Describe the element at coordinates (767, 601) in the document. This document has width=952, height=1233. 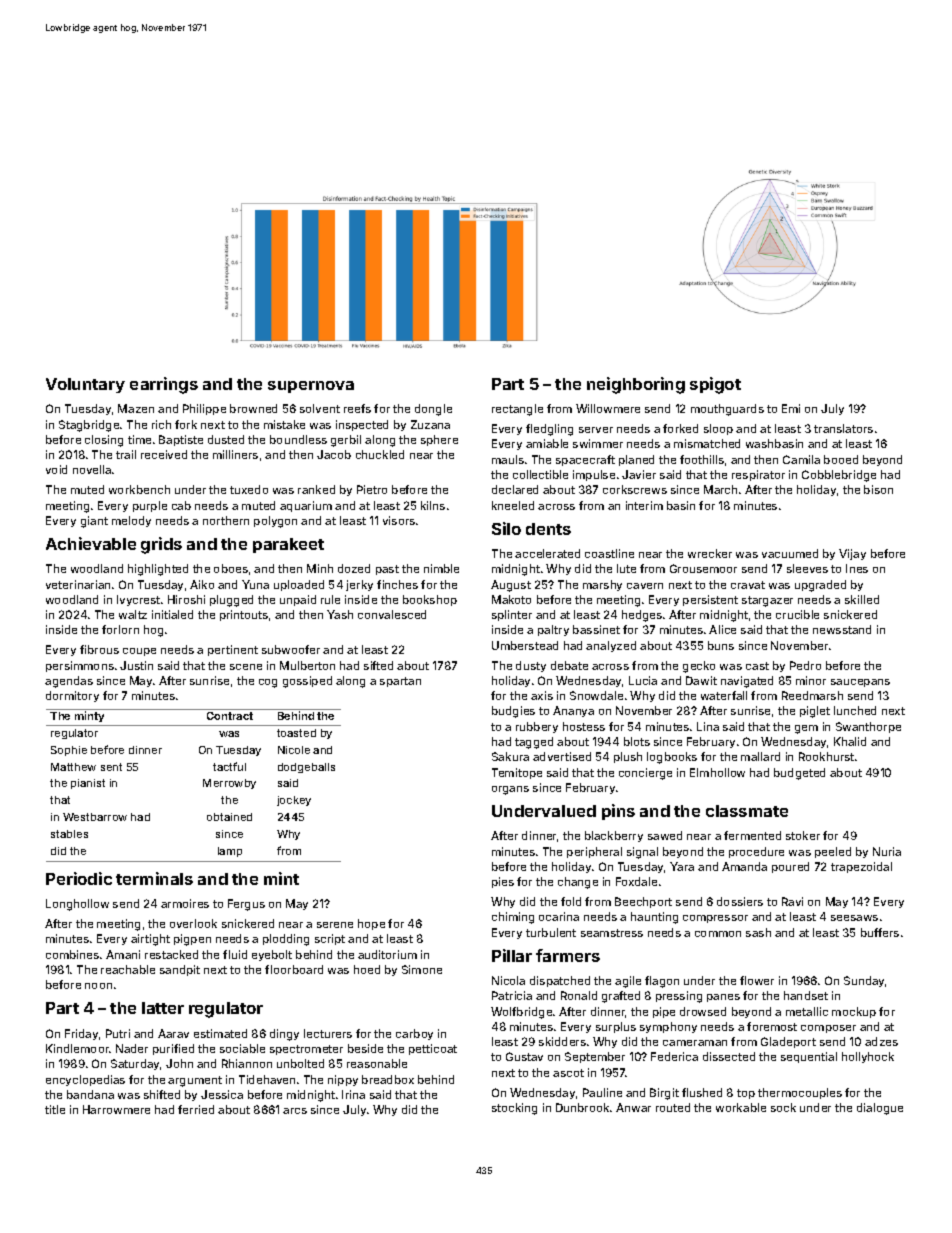
I see `stargazer` at that location.
